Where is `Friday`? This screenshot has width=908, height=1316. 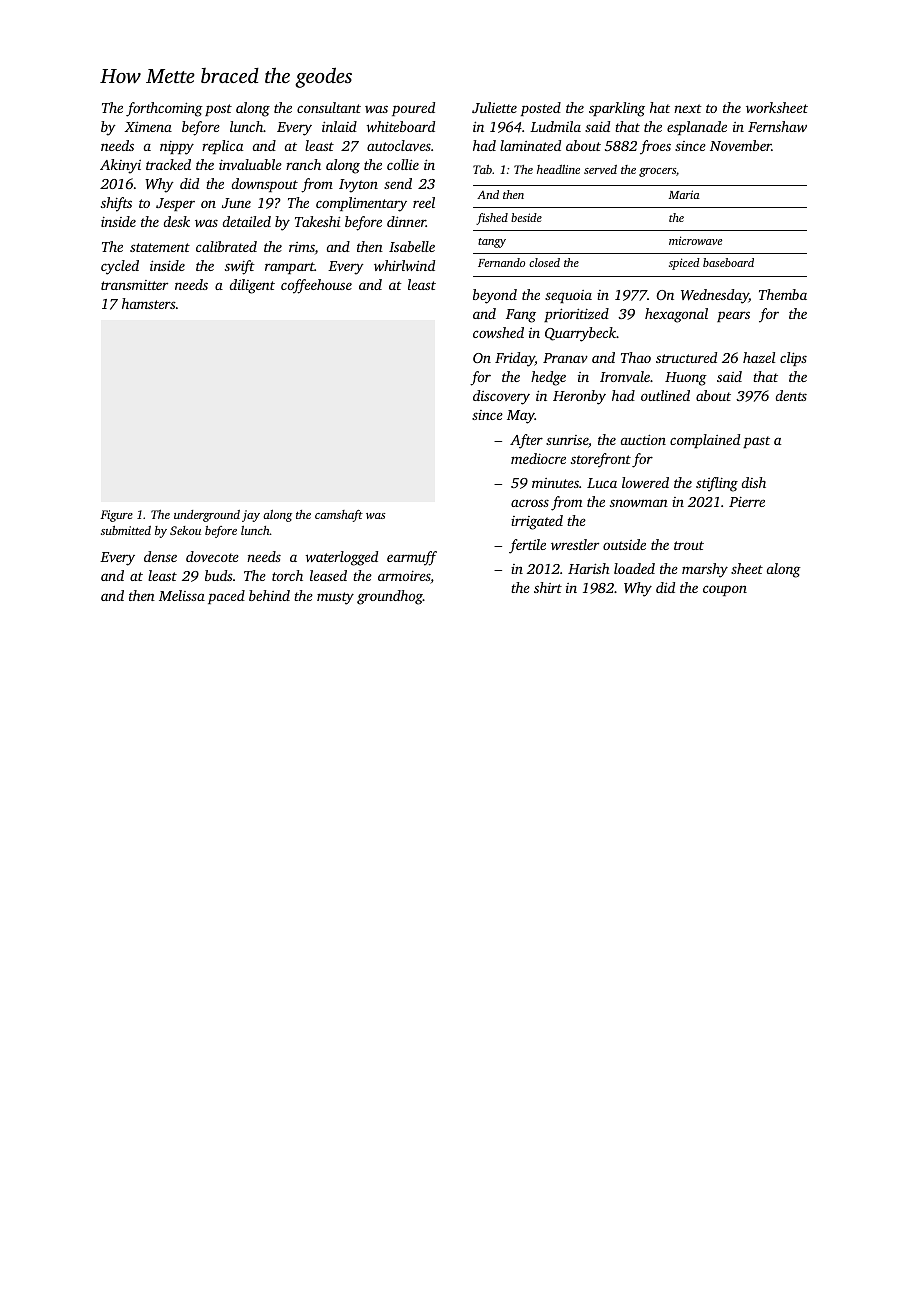
Friday is located at coordinates (515, 359).
